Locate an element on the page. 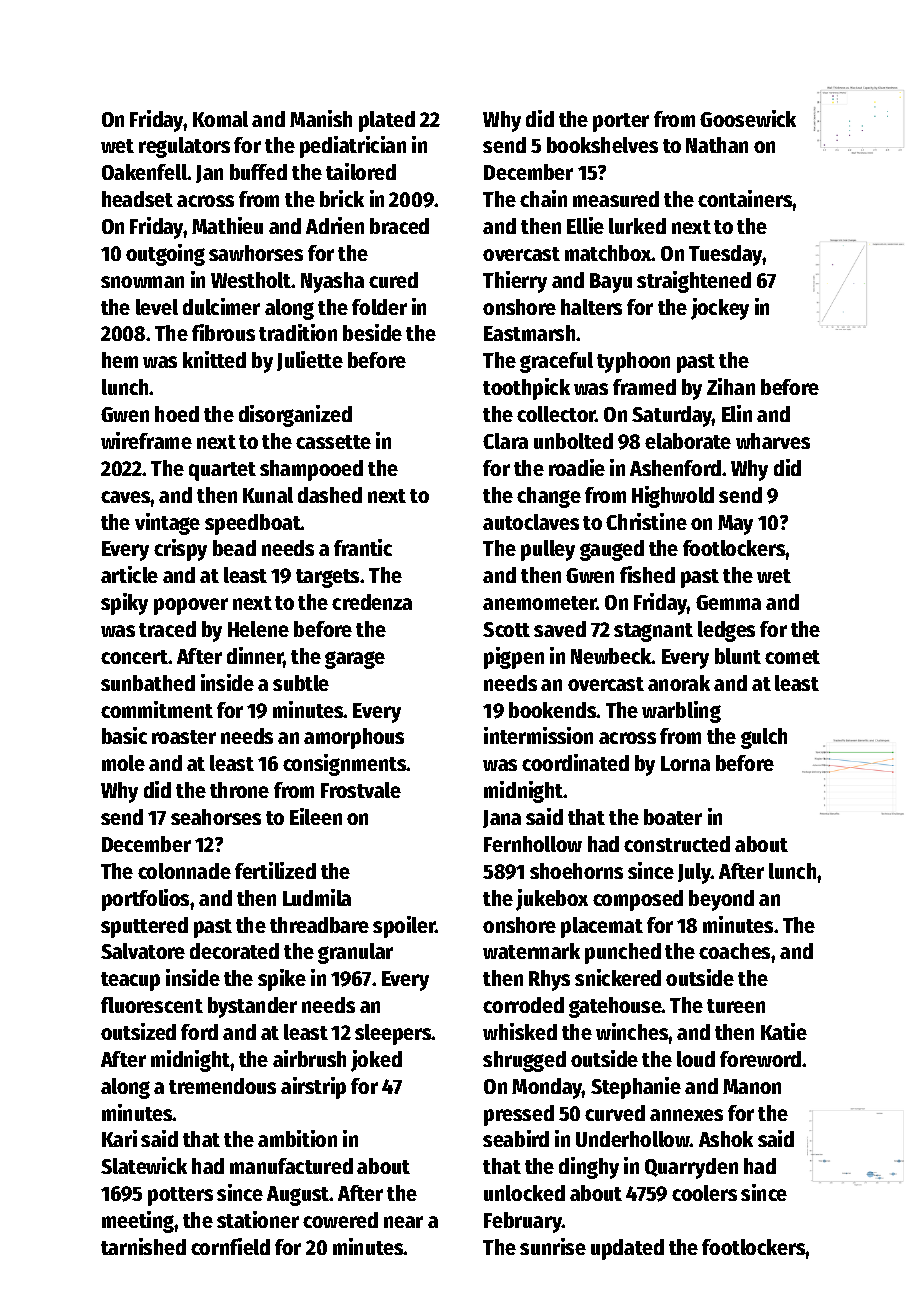 The height and width of the document is (1314, 924). shoehorns is located at coordinates (576, 871).
